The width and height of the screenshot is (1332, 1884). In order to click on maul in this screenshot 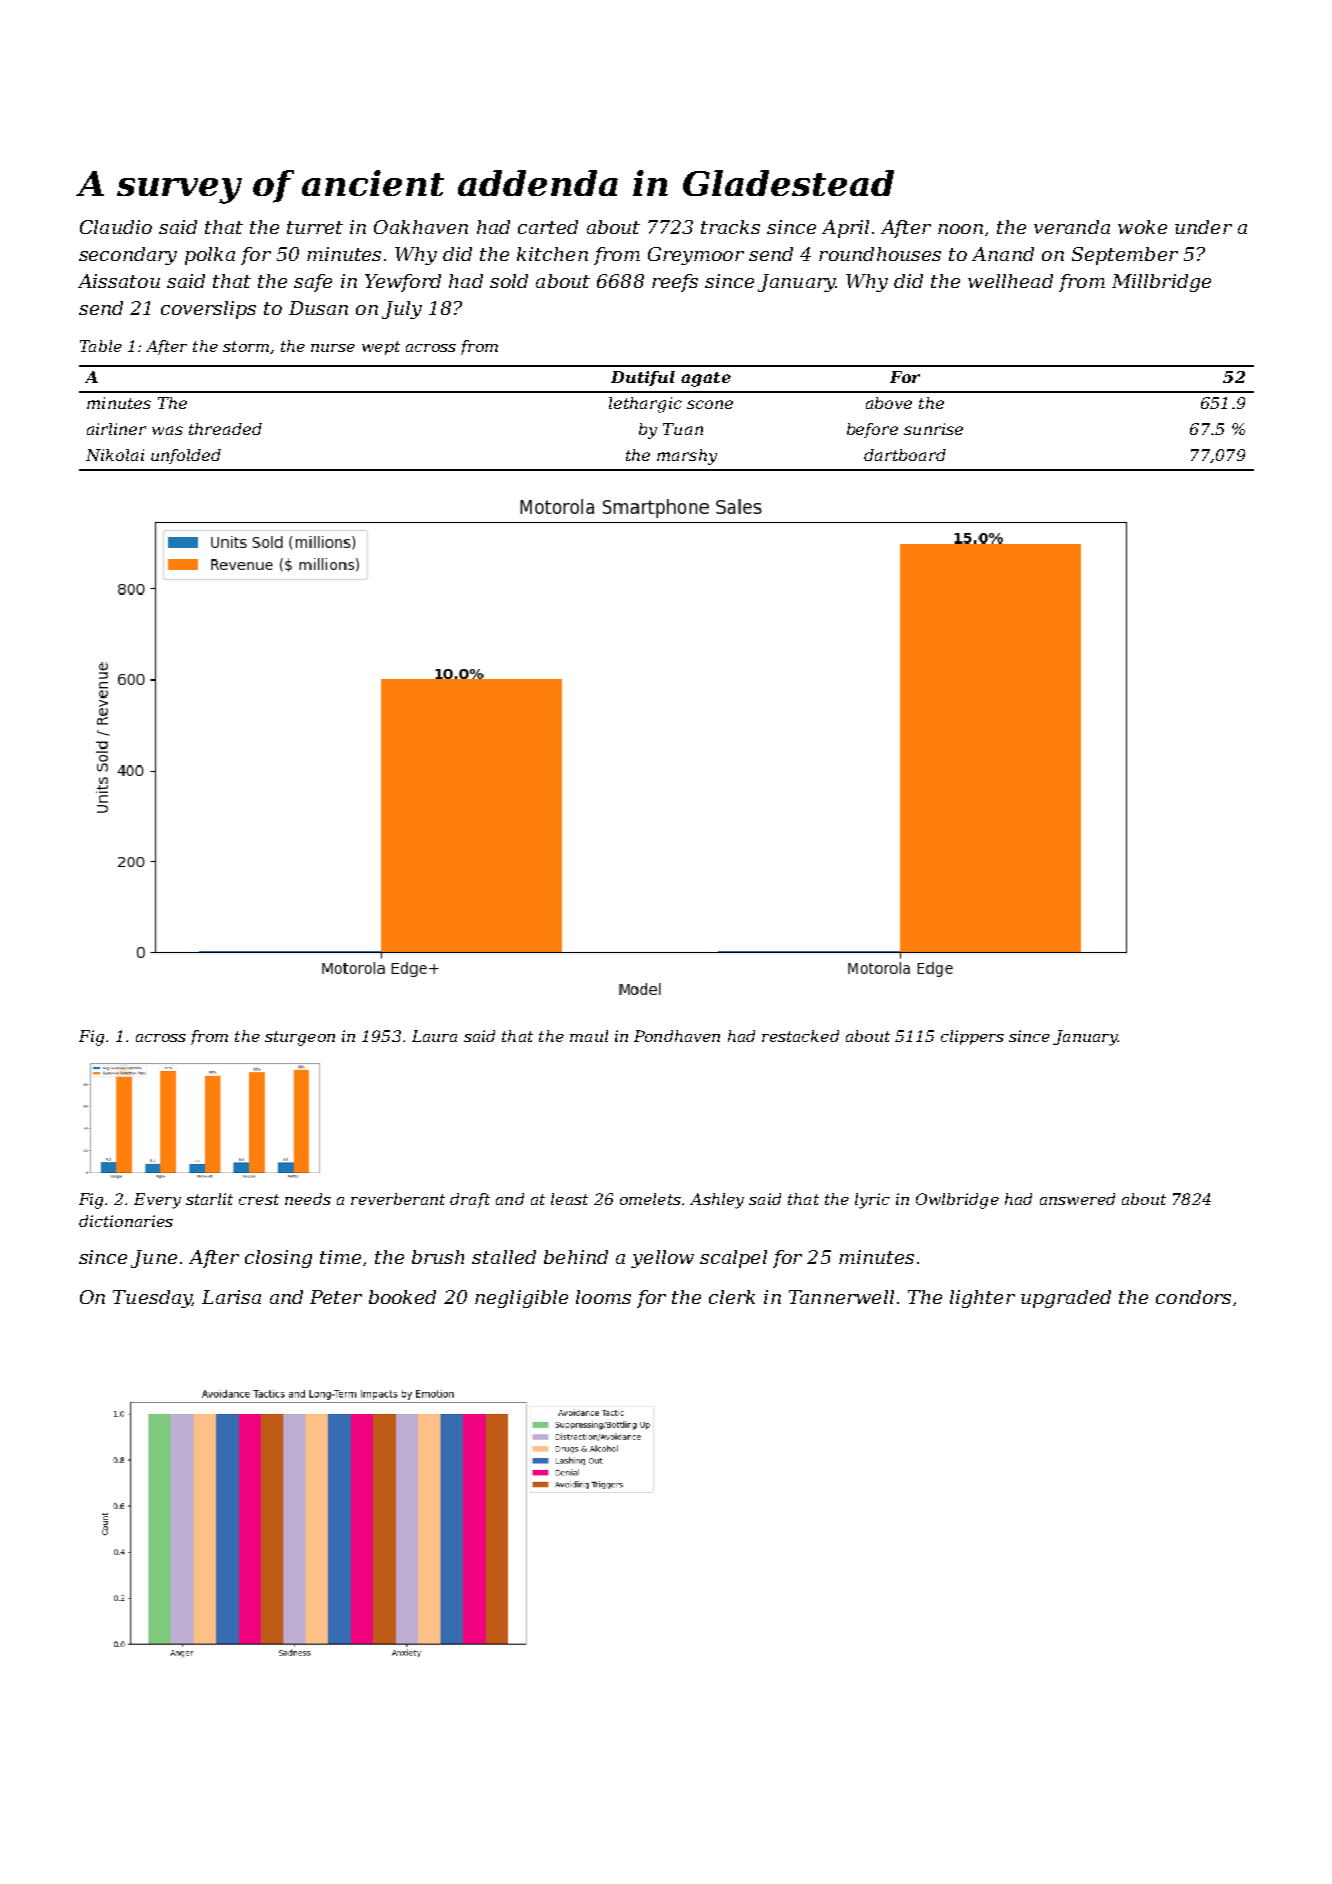, I will do `click(589, 1036)`.
